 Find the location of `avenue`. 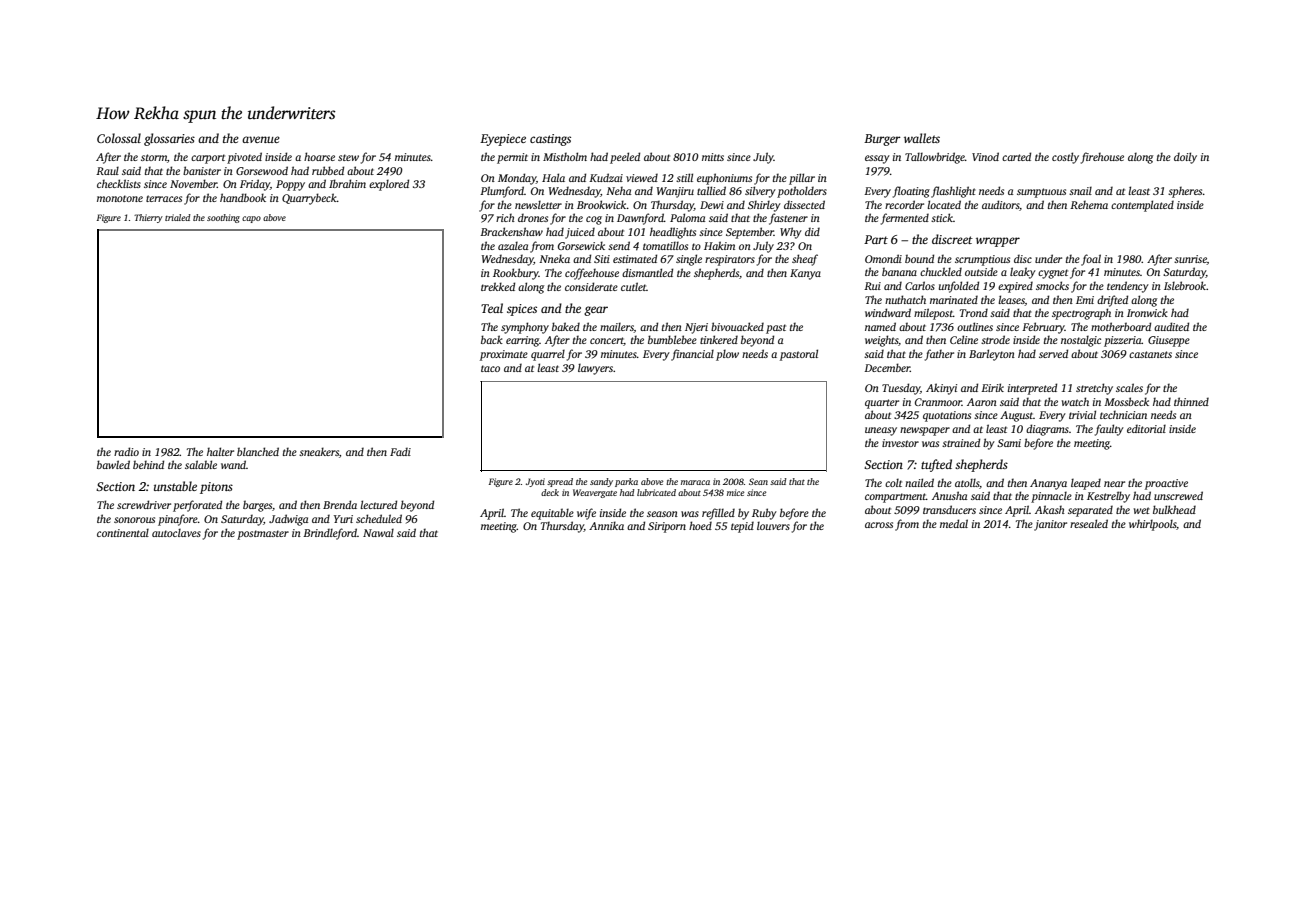

avenue is located at coordinates (261, 139).
